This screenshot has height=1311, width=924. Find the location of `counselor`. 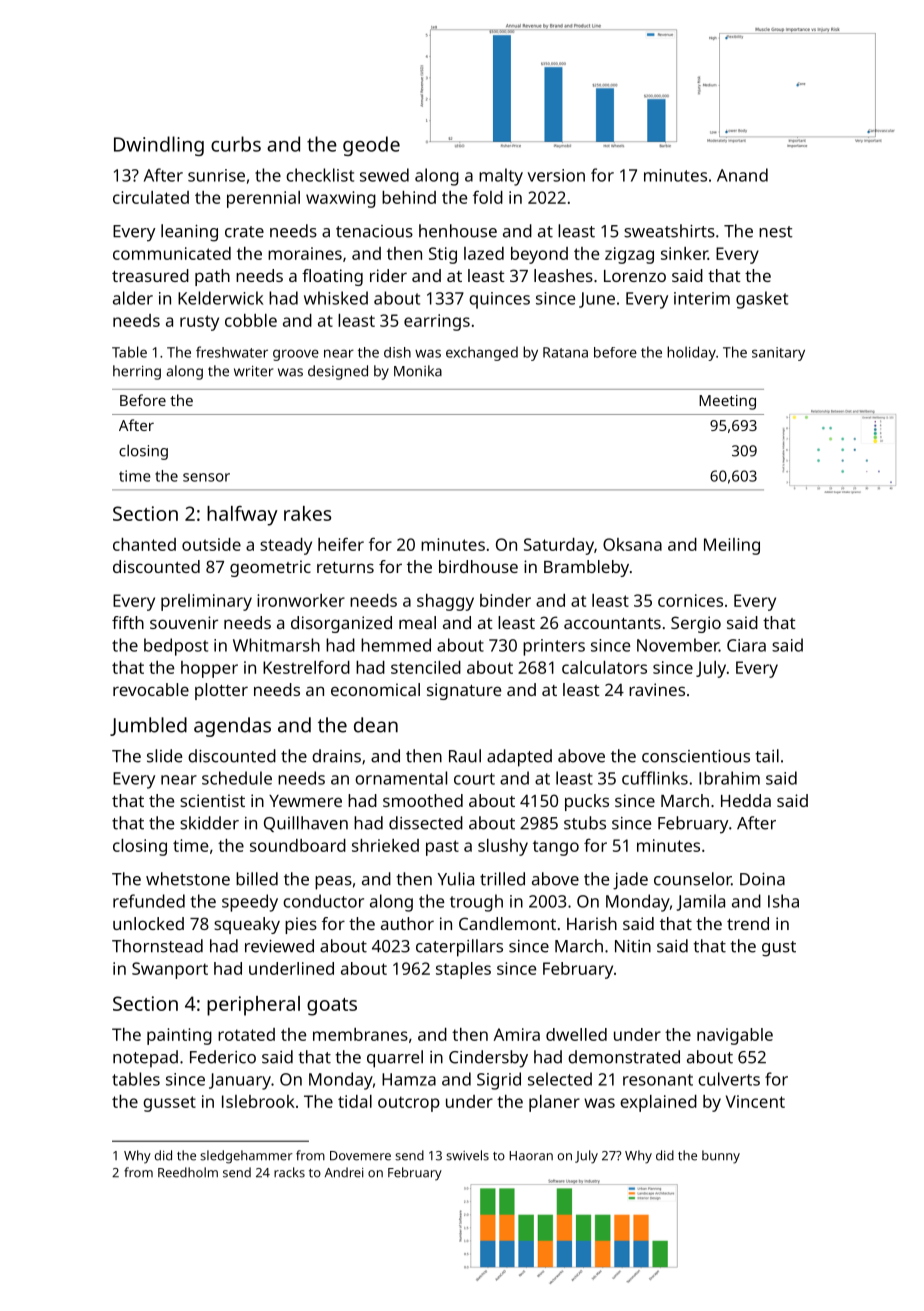

counselor is located at coordinates (692, 879).
